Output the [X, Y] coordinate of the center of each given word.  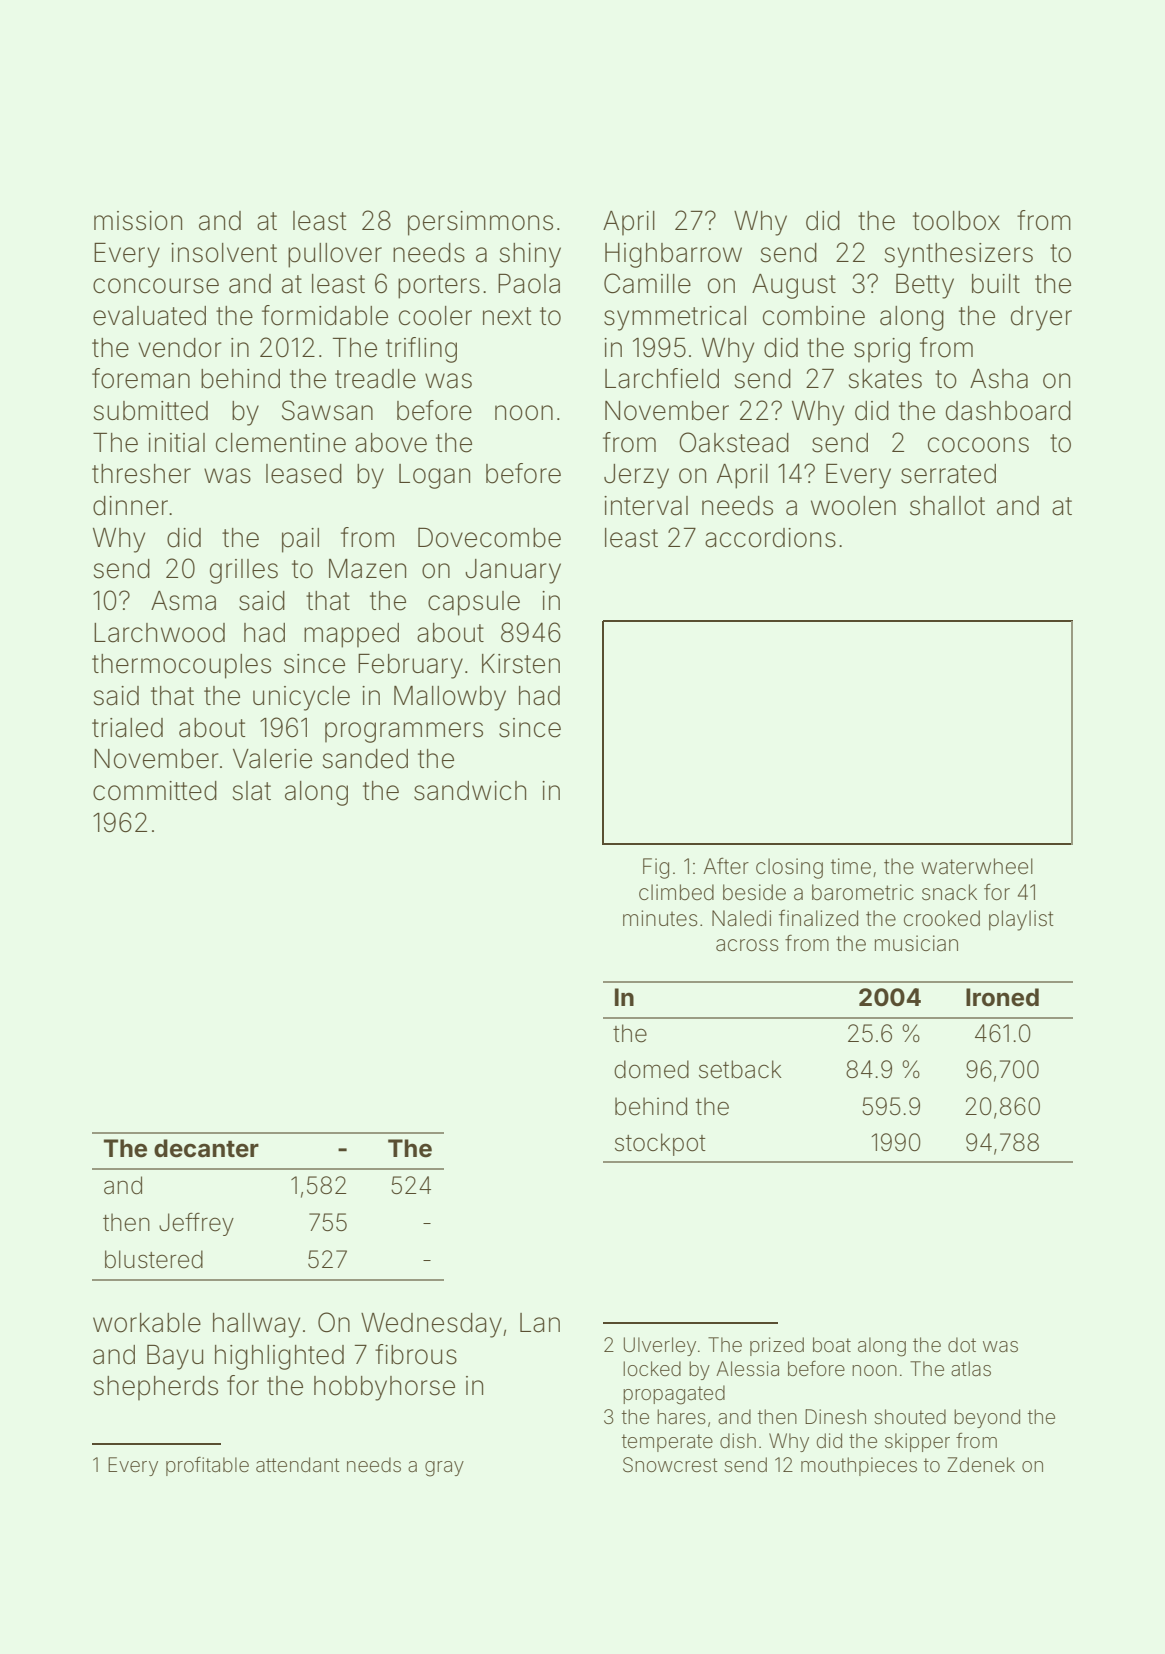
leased [304, 474]
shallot [947, 506]
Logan [434, 476]
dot [962, 1344]
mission [138, 221]
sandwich [470, 791]
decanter [206, 1148]
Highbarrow [673, 255]
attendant [298, 1464]
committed [155, 791]
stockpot [660, 1144]
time [851, 866]
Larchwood [159, 633]
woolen [853, 506]
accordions [770, 538]
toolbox [956, 221]
